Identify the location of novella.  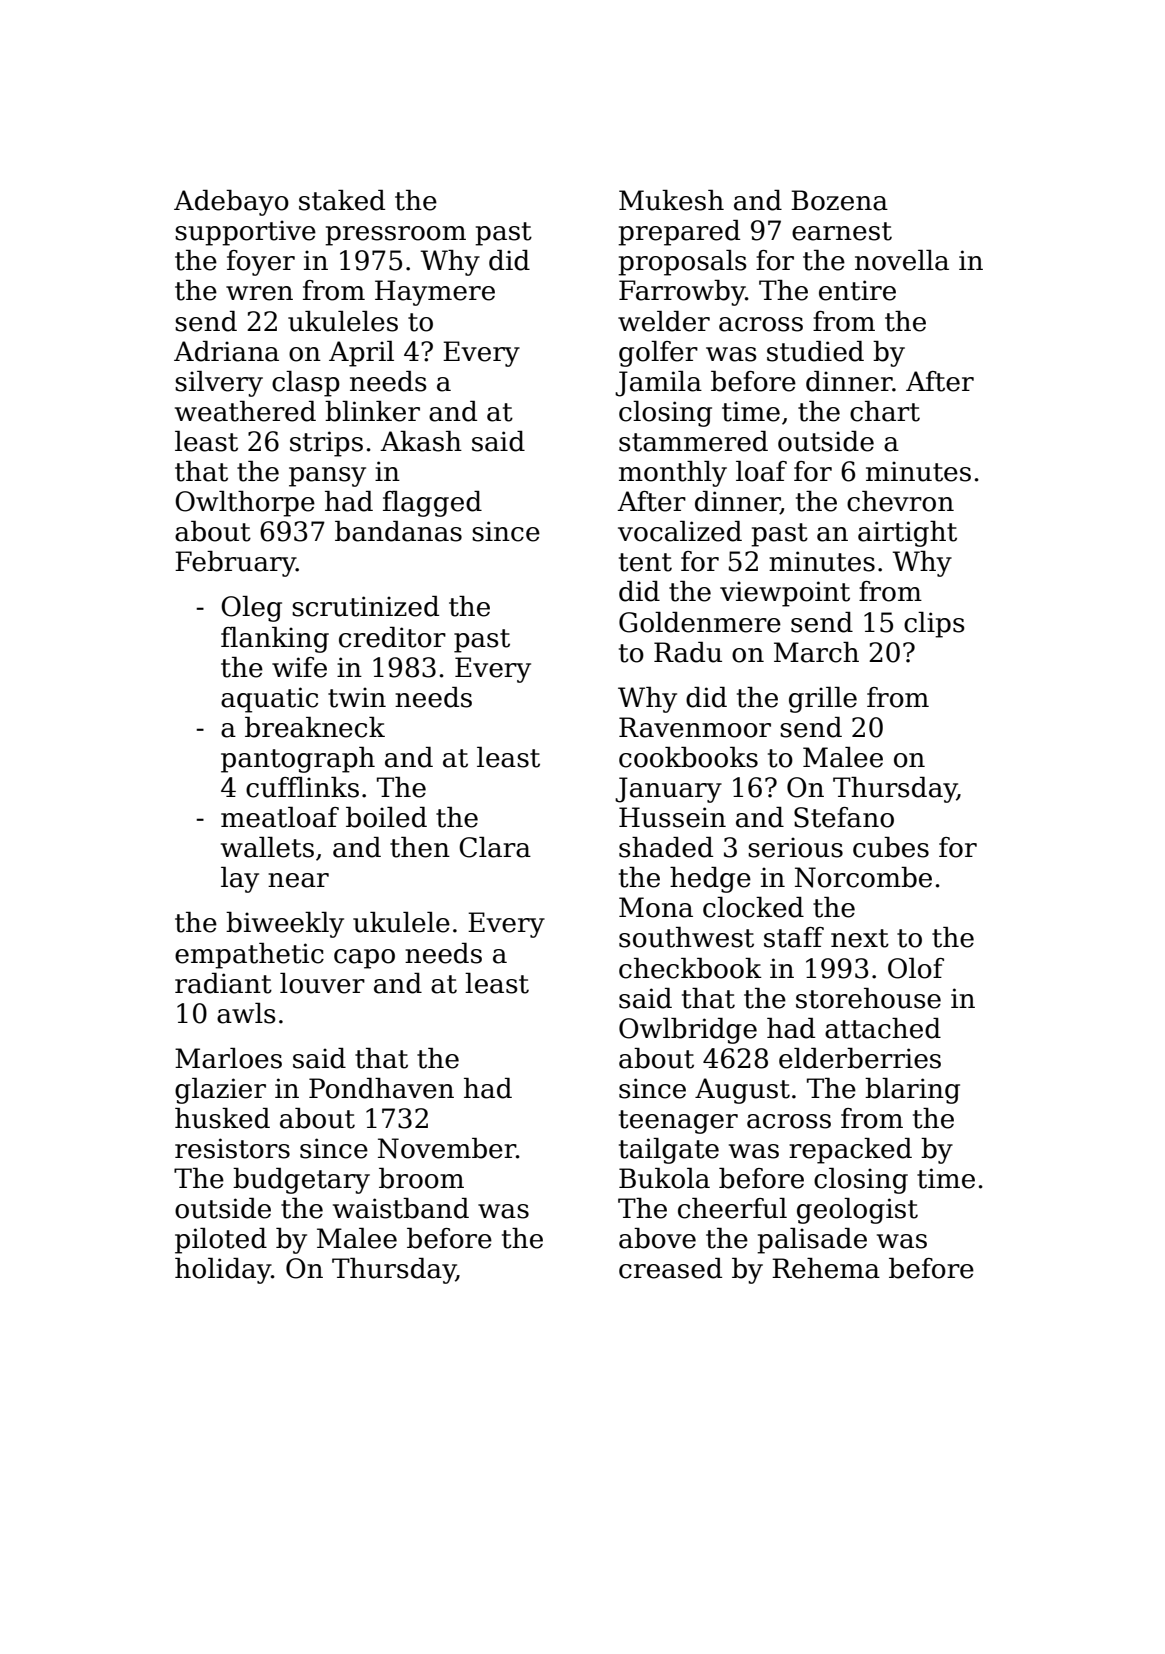
(902, 260).
